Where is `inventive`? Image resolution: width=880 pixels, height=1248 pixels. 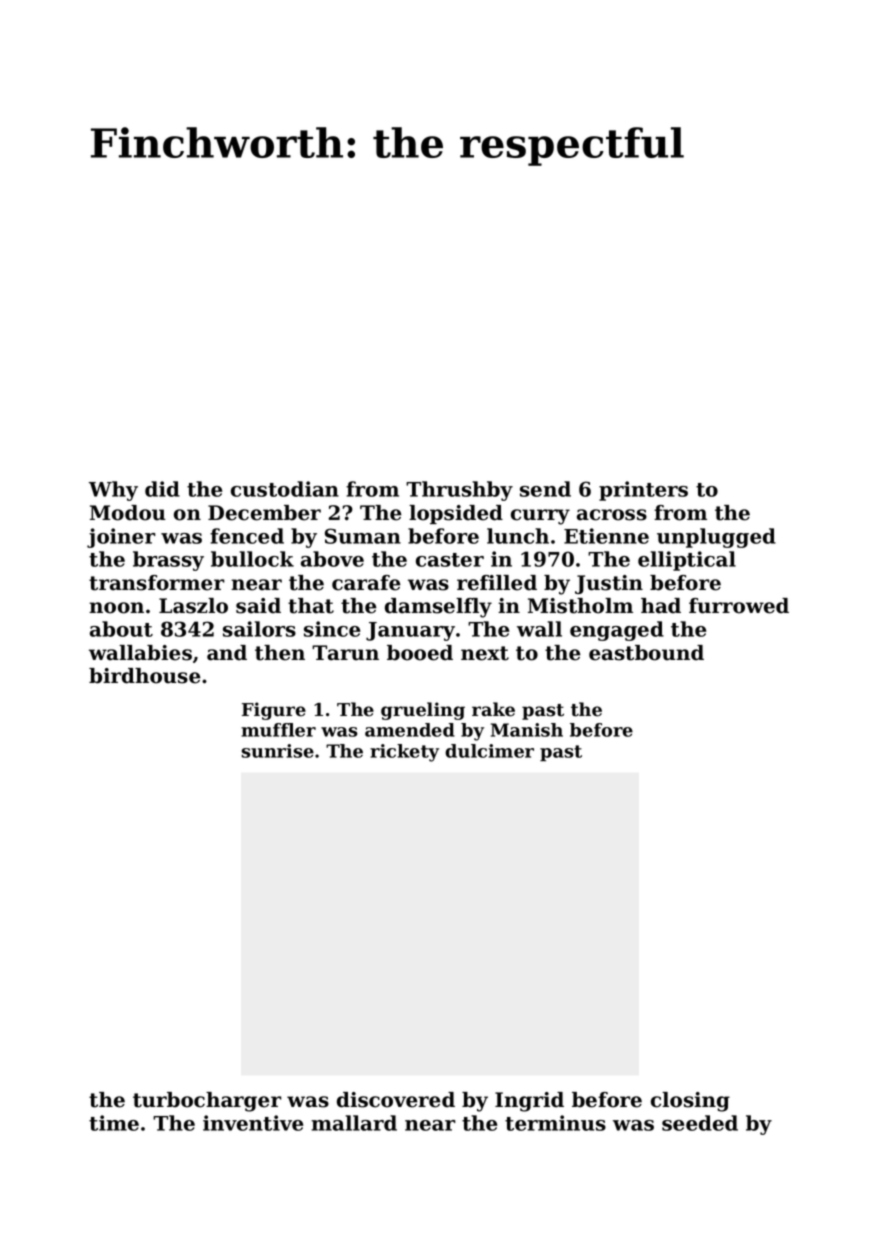
inventive is located at coordinates (253, 1123).
